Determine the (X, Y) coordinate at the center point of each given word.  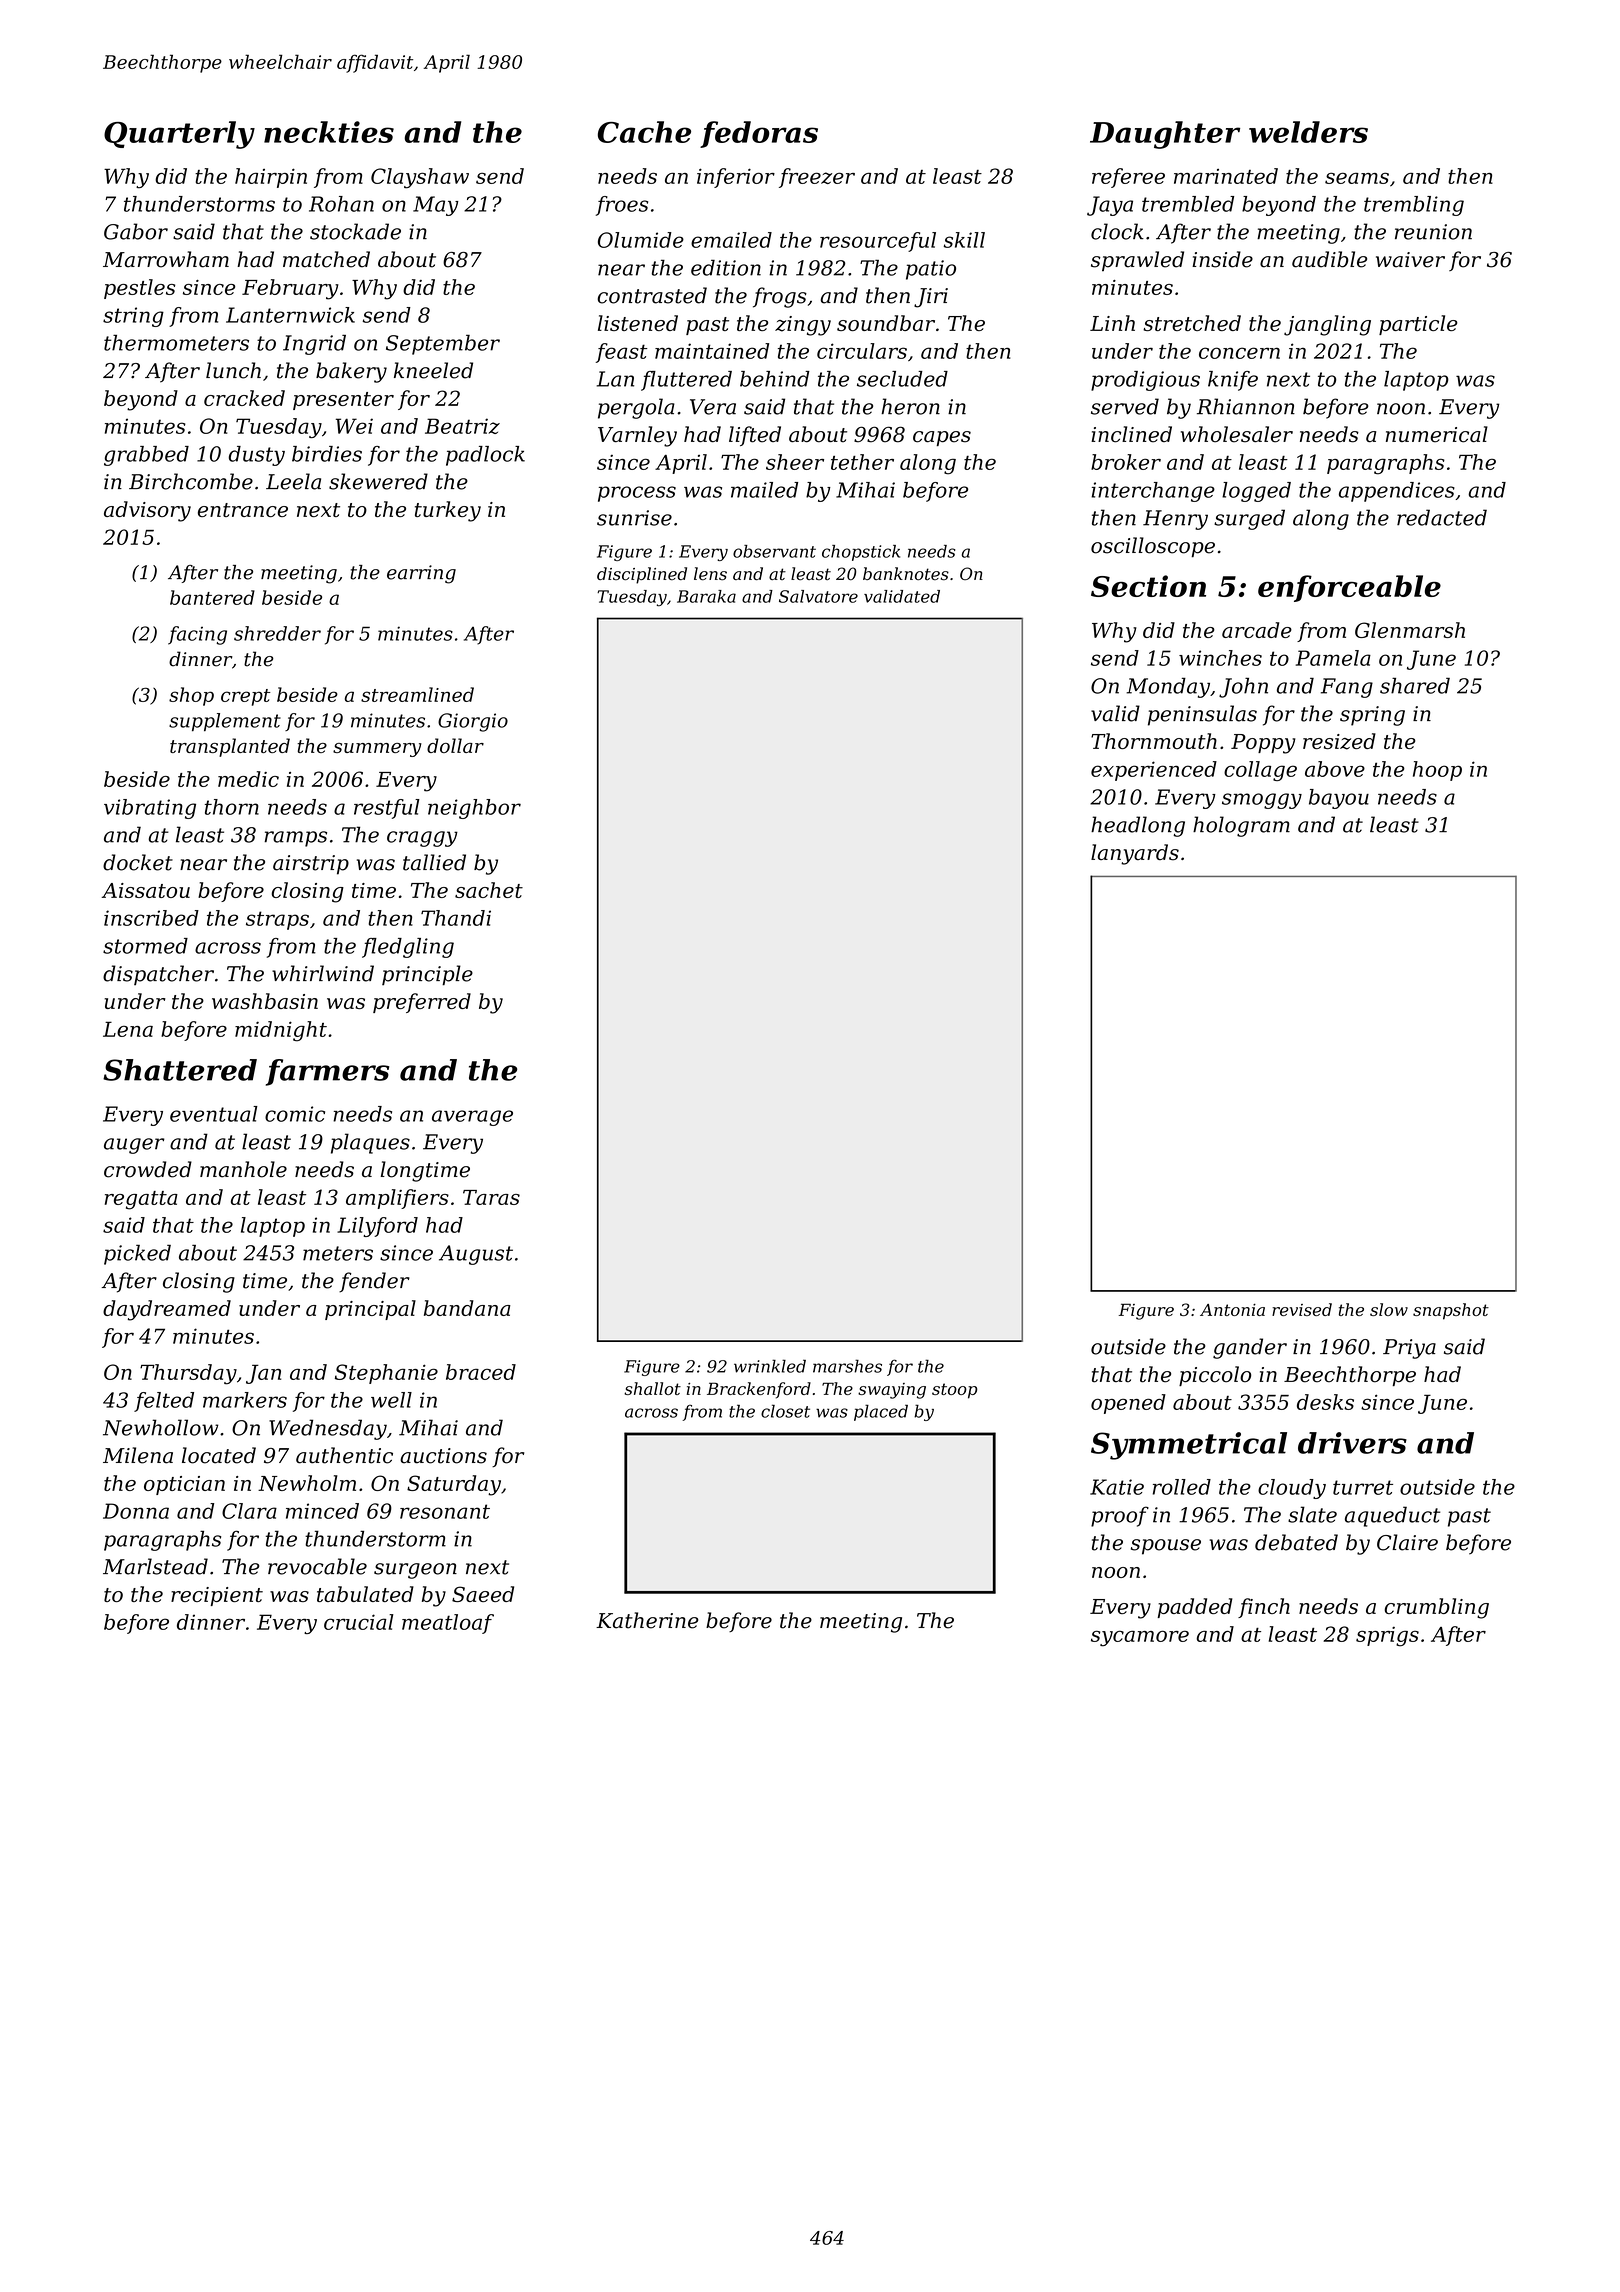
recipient (217, 1596)
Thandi (456, 918)
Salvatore (818, 596)
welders (1308, 132)
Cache (644, 132)
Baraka (706, 596)
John (1243, 687)
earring (421, 574)
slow (1389, 1309)
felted (164, 1402)
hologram (1241, 826)
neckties (329, 132)
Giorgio (473, 722)
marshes (847, 1366)
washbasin (265, 1001)
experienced (1154, 771)
